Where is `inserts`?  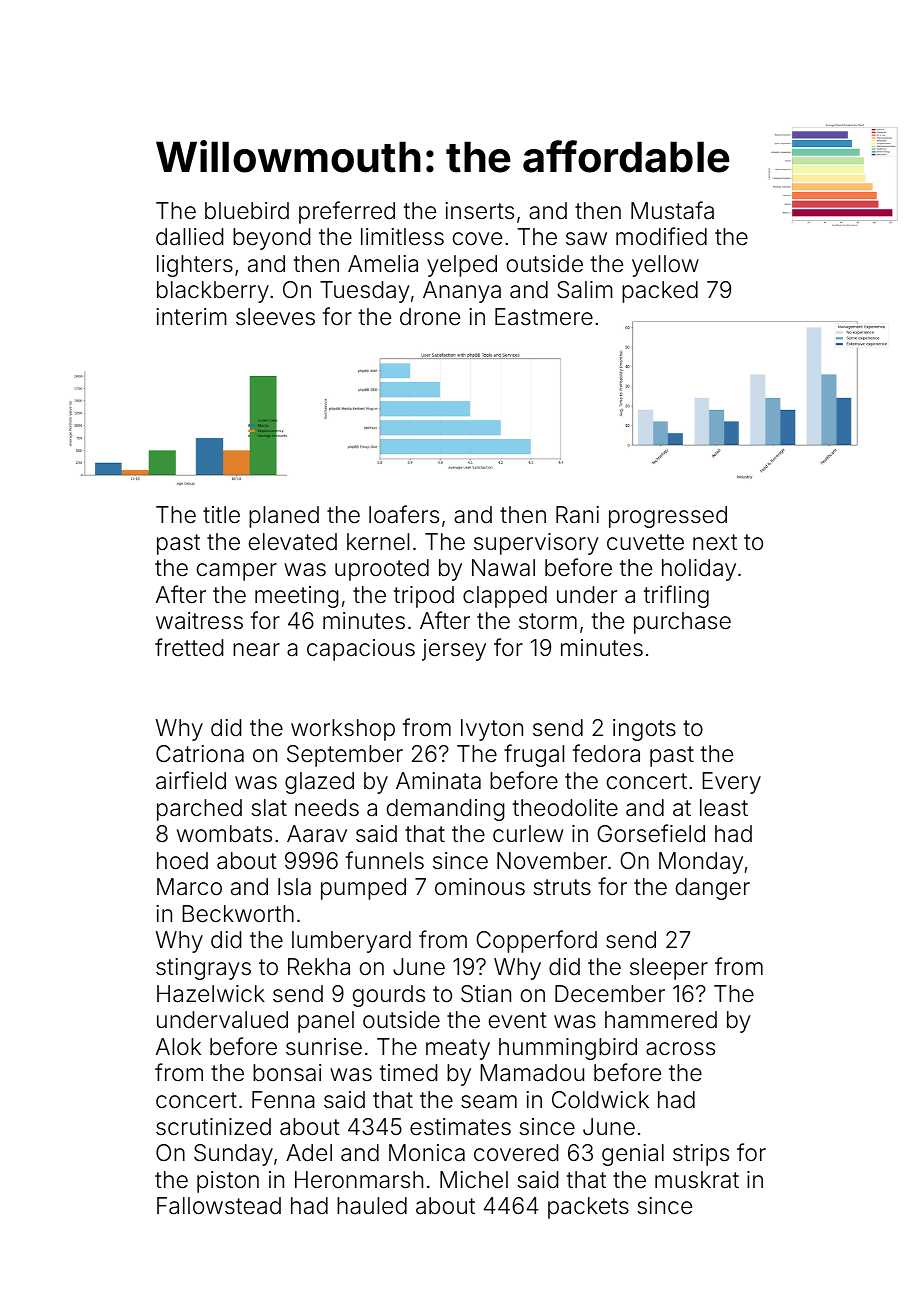
inserts is located at coordinates (480, 211).
